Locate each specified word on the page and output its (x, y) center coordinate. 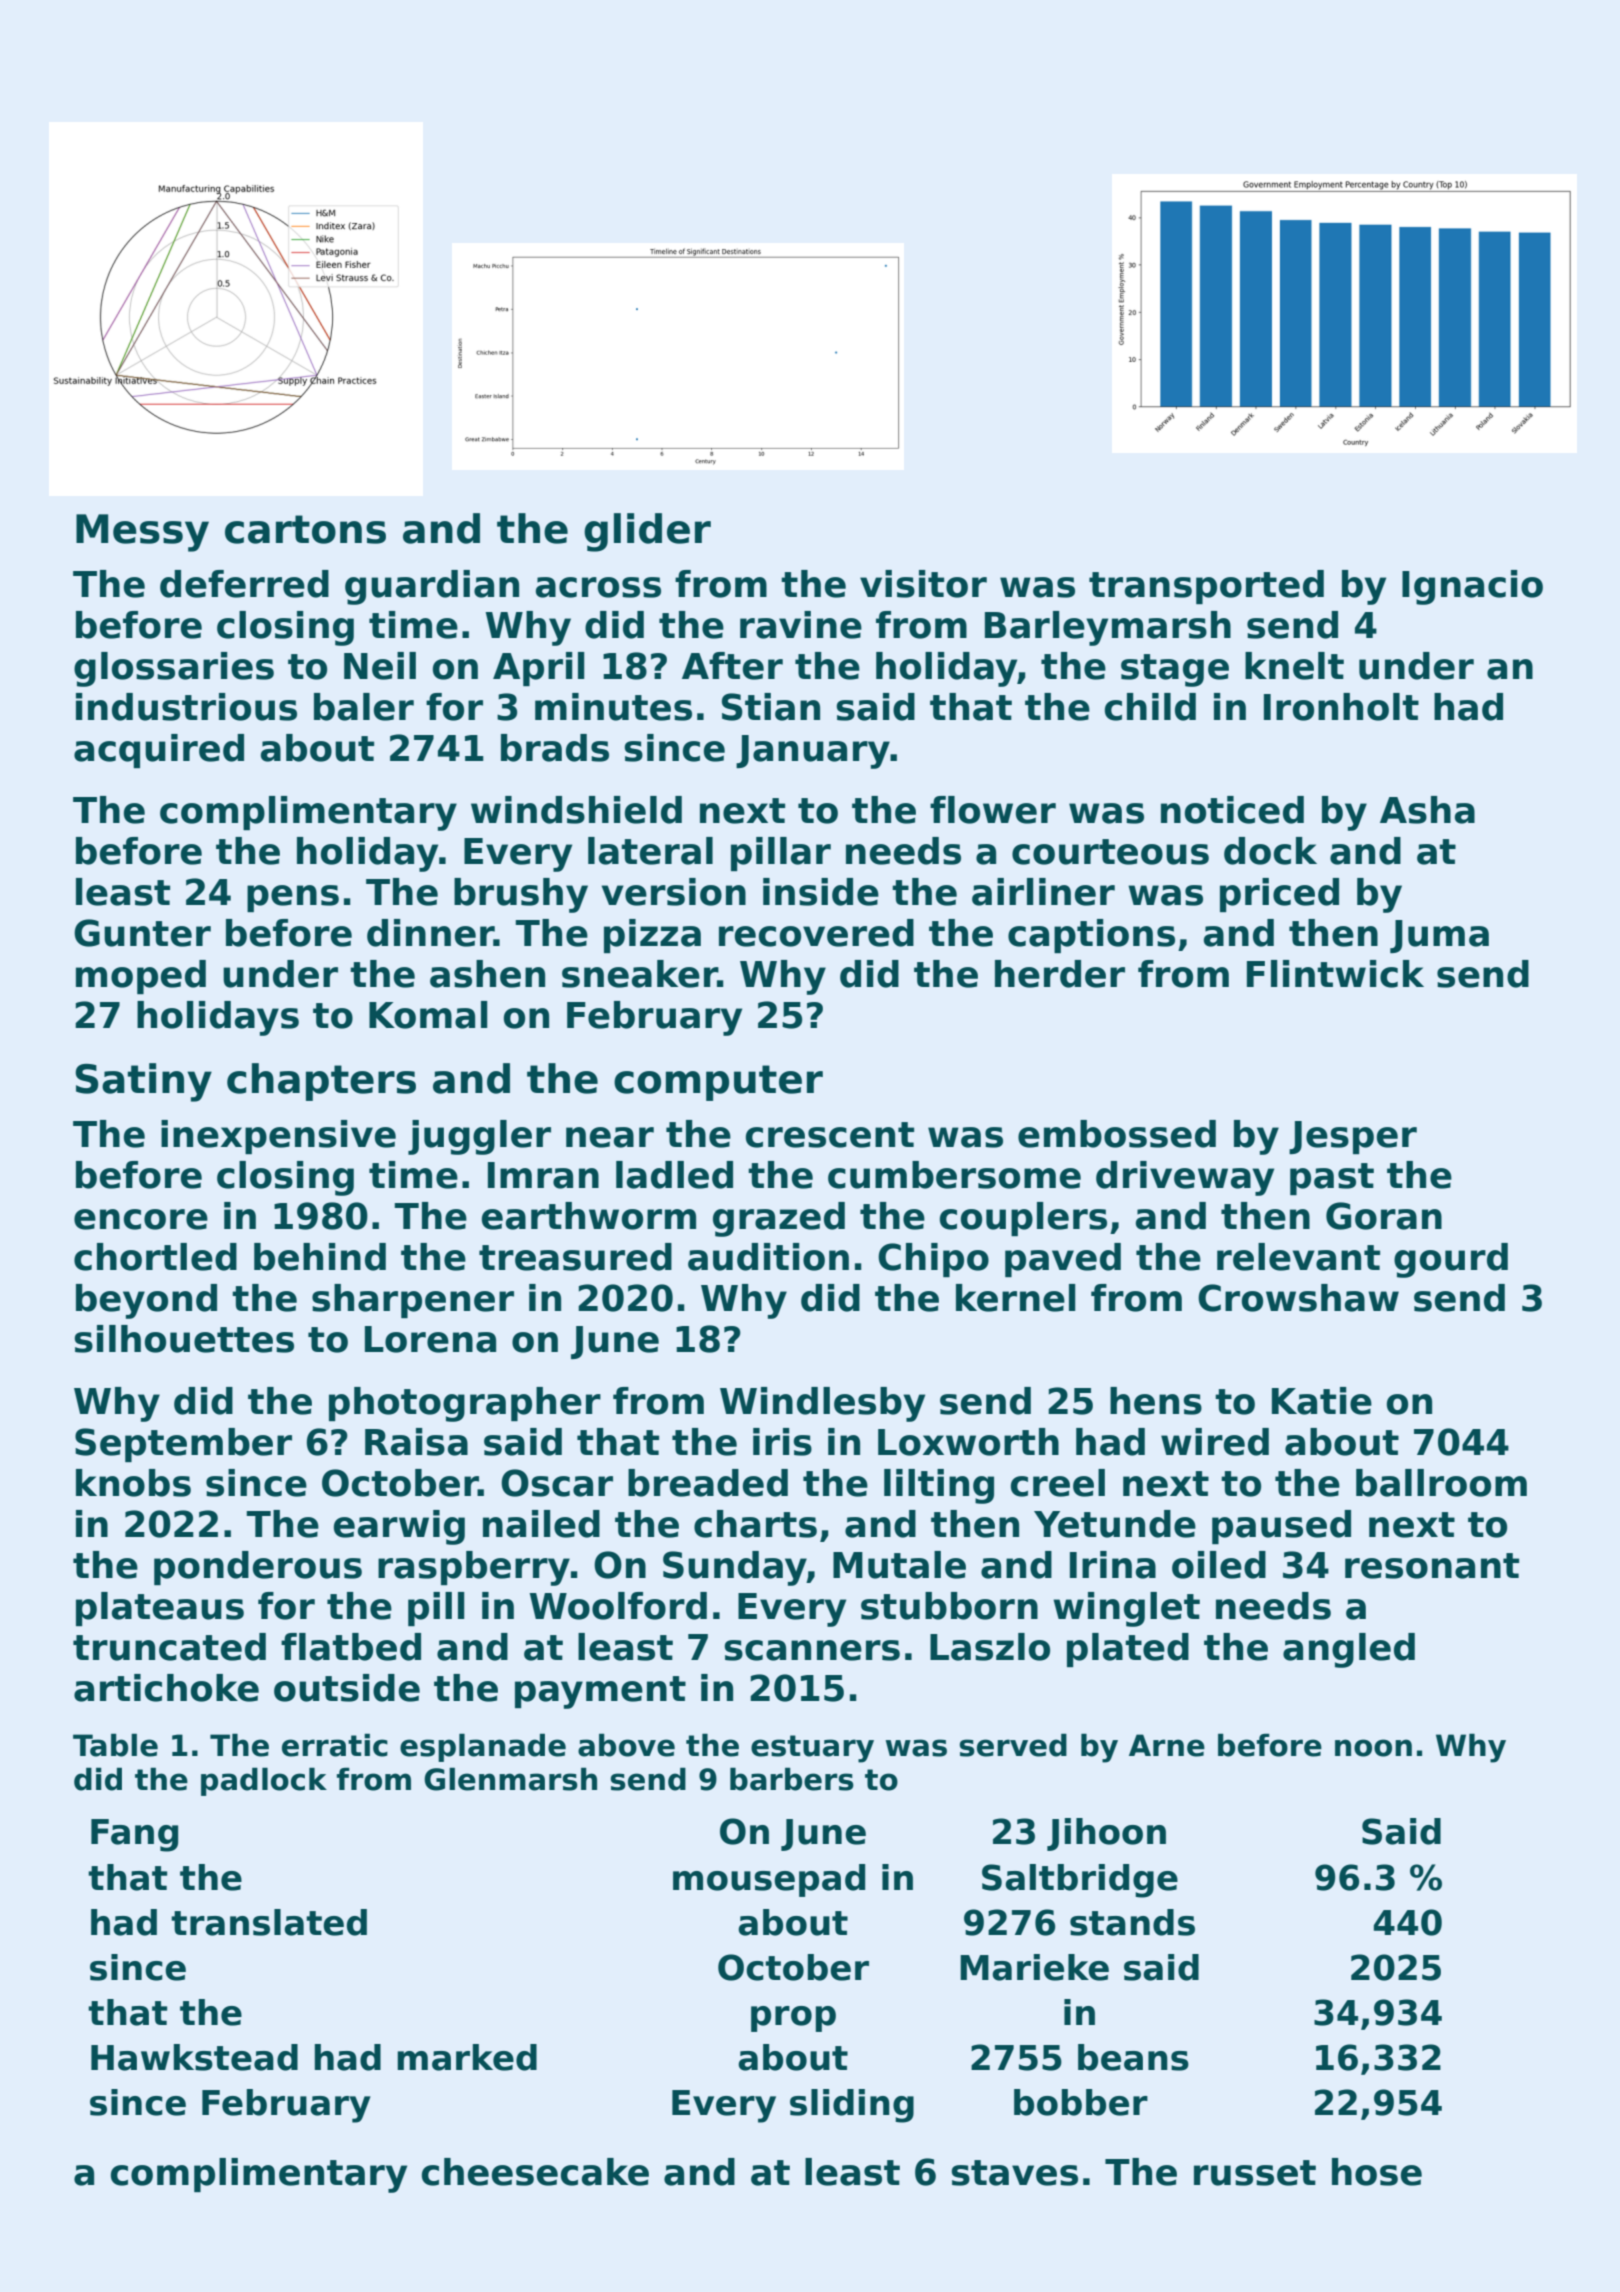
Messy (142, 533)
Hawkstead (194, 2057)
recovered (816, 933)
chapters (321, 1082)
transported (1206, 587)
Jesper (1353, 1137)
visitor (923, 584)
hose (1377, 2172)
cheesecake (535, 2172)
